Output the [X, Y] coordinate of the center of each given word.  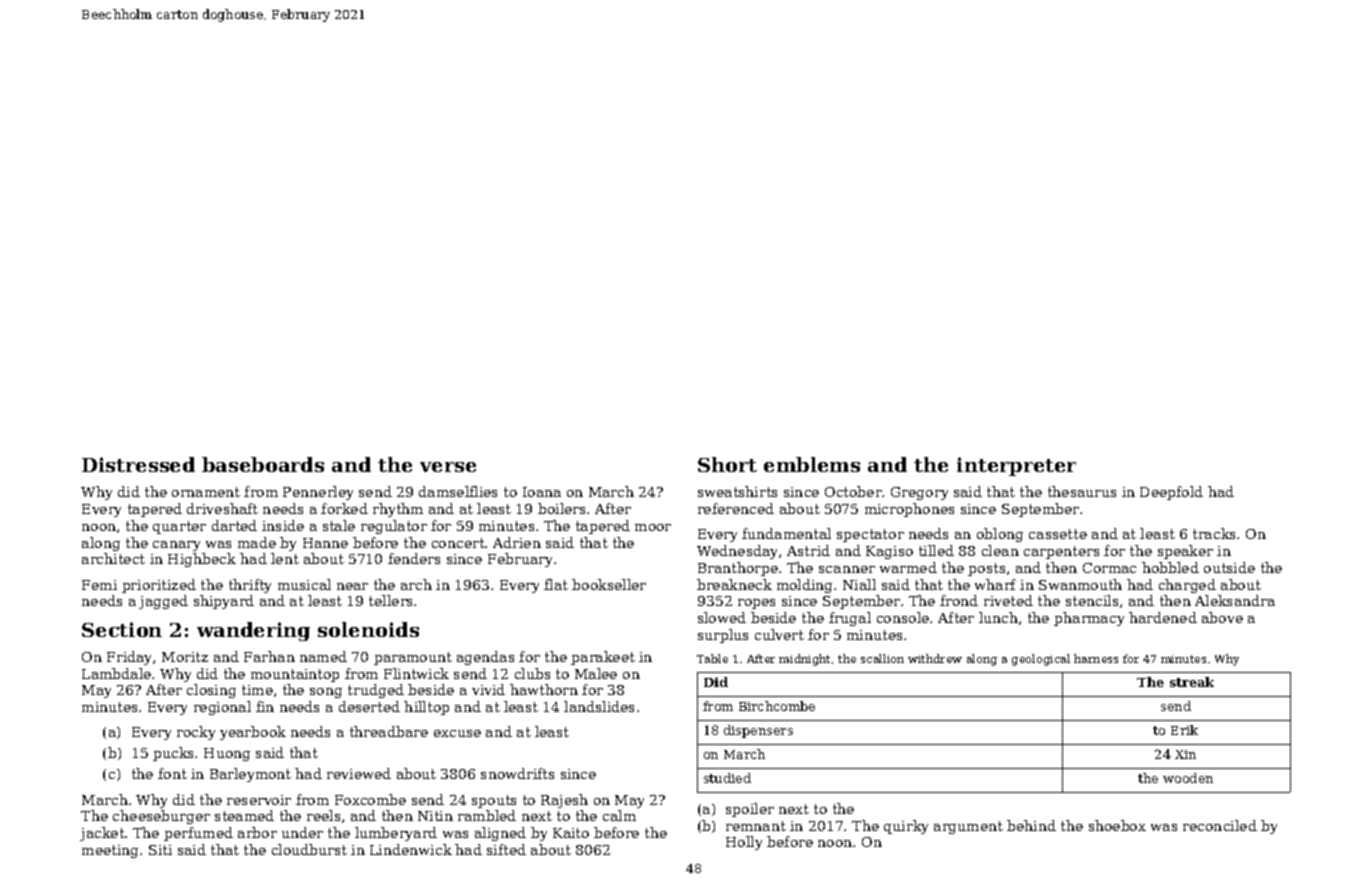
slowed [722, 617]
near [352, 586]
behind [1031, 825]
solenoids [368, 629]
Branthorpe [738, 569]
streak [1192, 682]
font [172, 773]
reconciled [1220, 825]
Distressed [138, 464]
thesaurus [1082, 491]
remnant [756, 826]
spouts [494, 801]
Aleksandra [1235, 600]
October [854, 491]
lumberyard [396, 834]
